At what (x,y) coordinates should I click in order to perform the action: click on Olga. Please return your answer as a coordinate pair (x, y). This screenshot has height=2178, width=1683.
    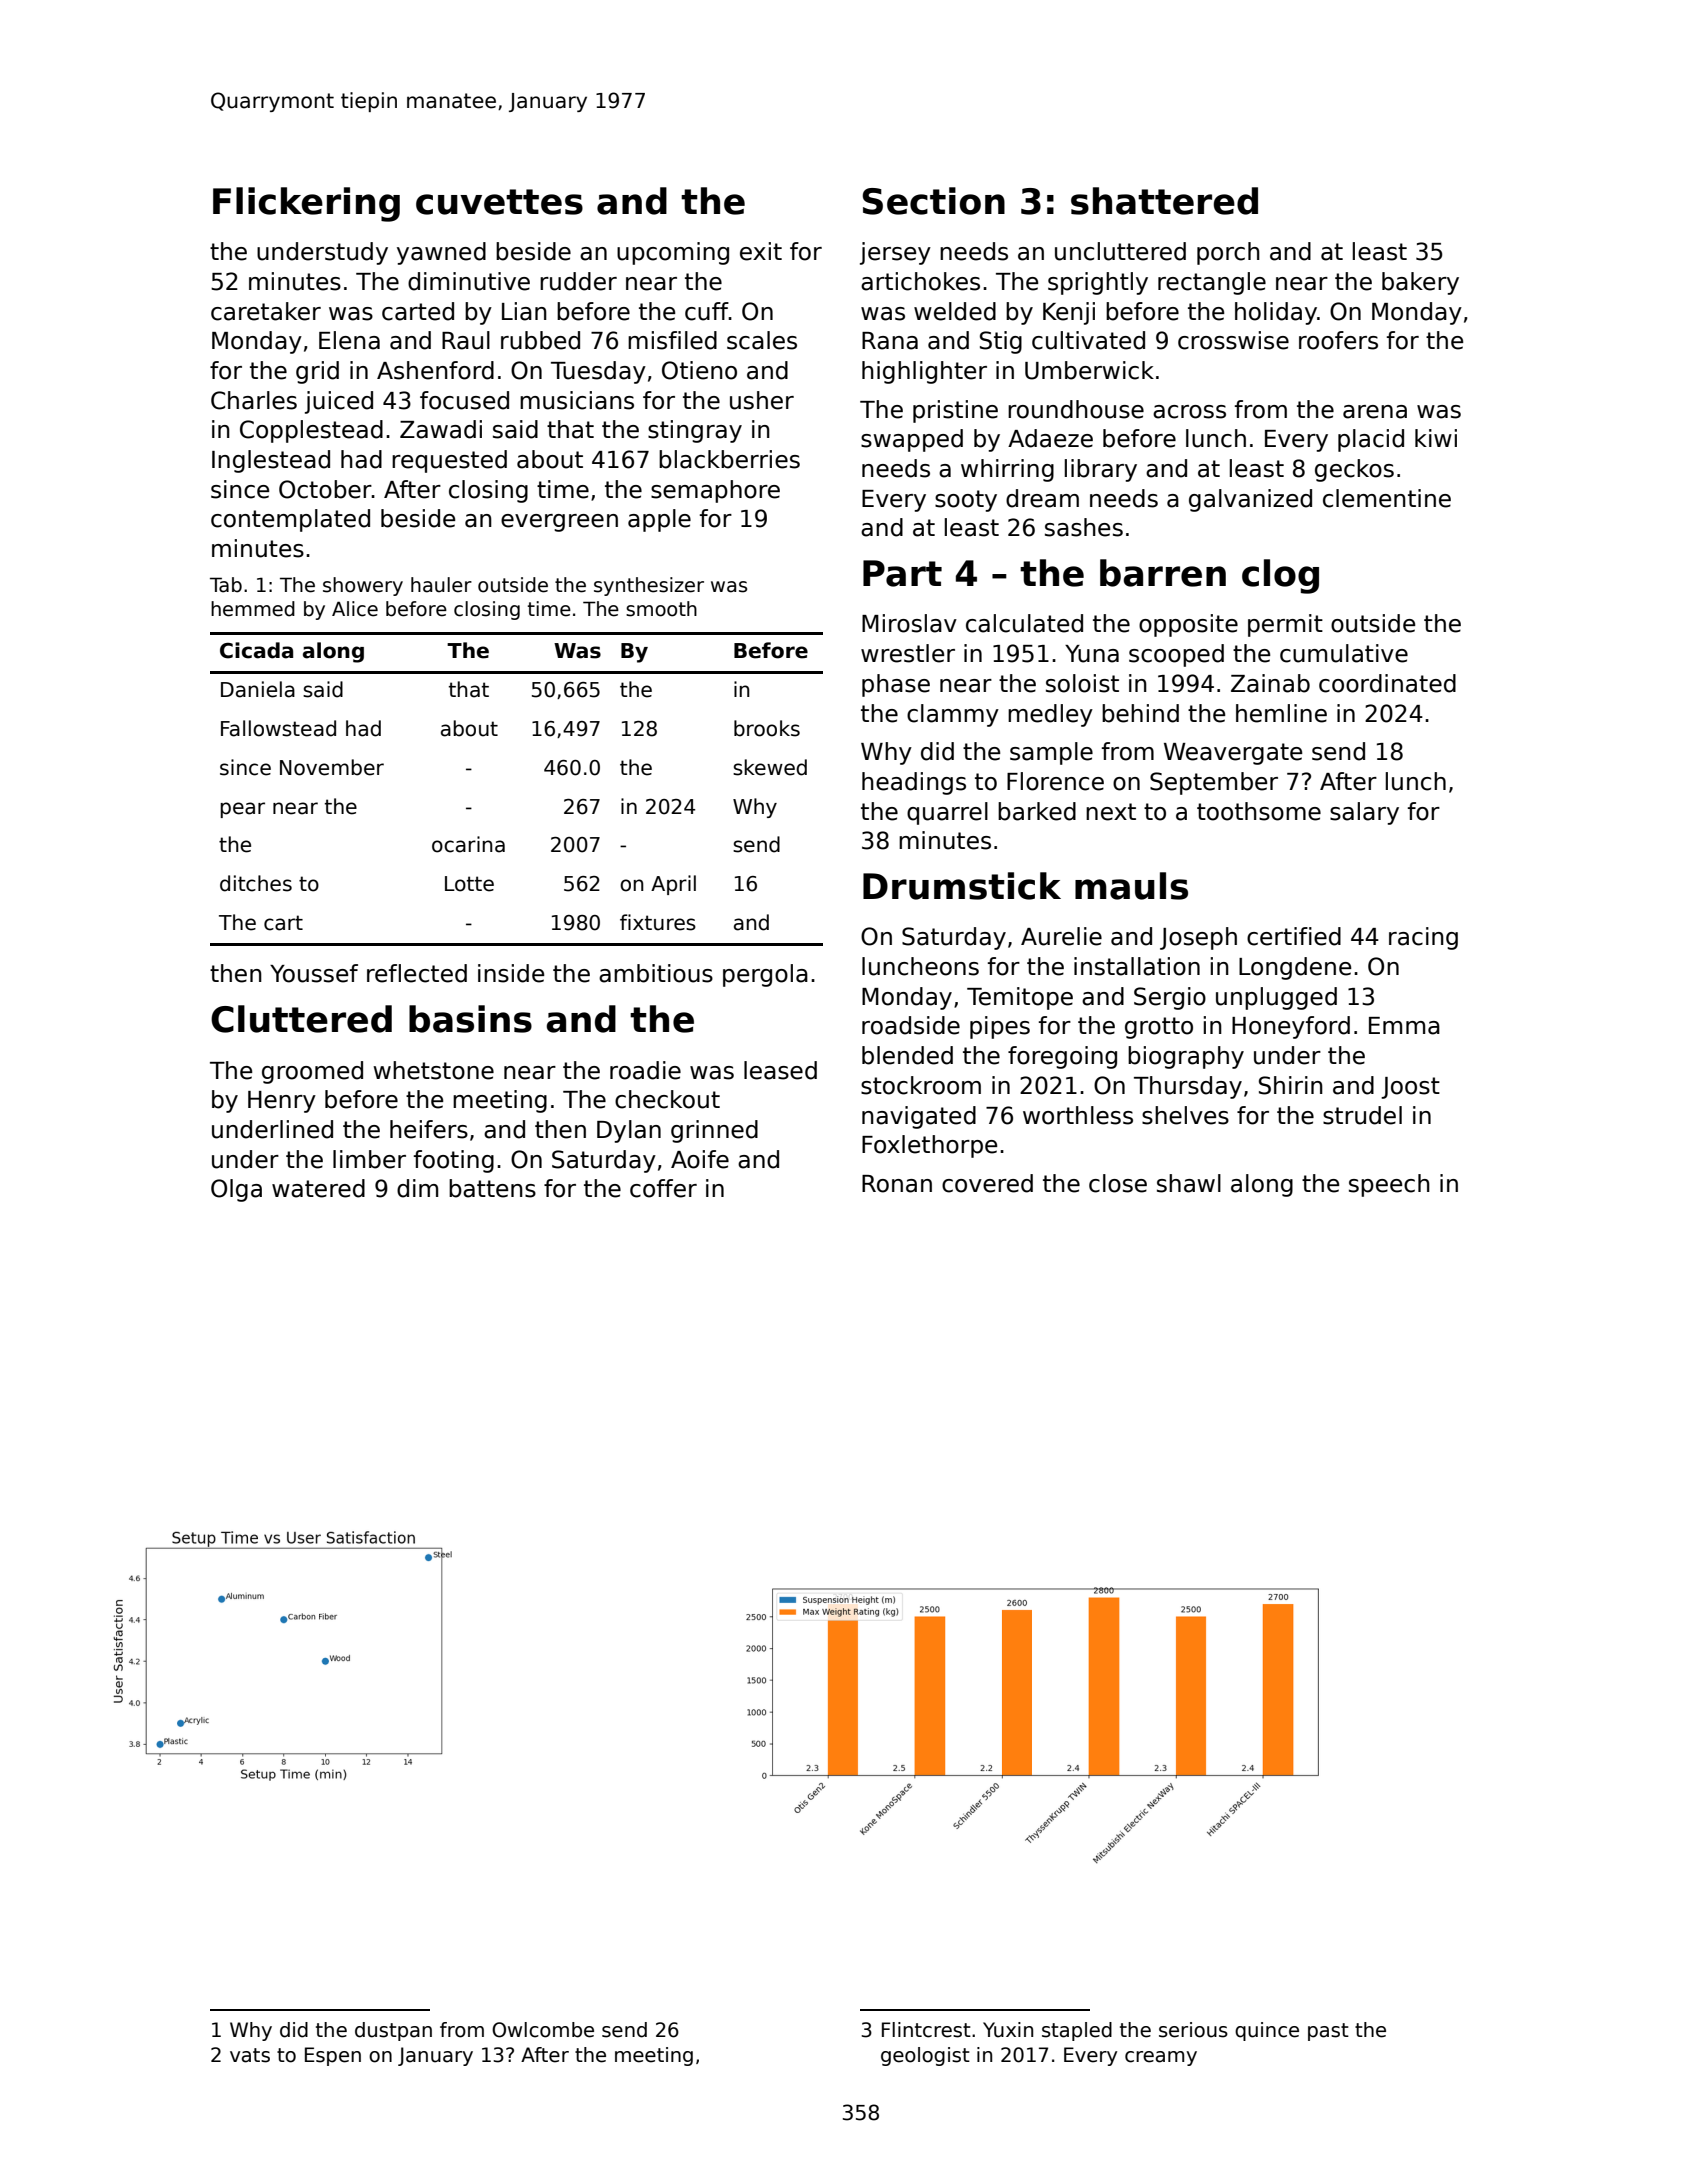
    Looking at the image, I should click on (236, 1190).
